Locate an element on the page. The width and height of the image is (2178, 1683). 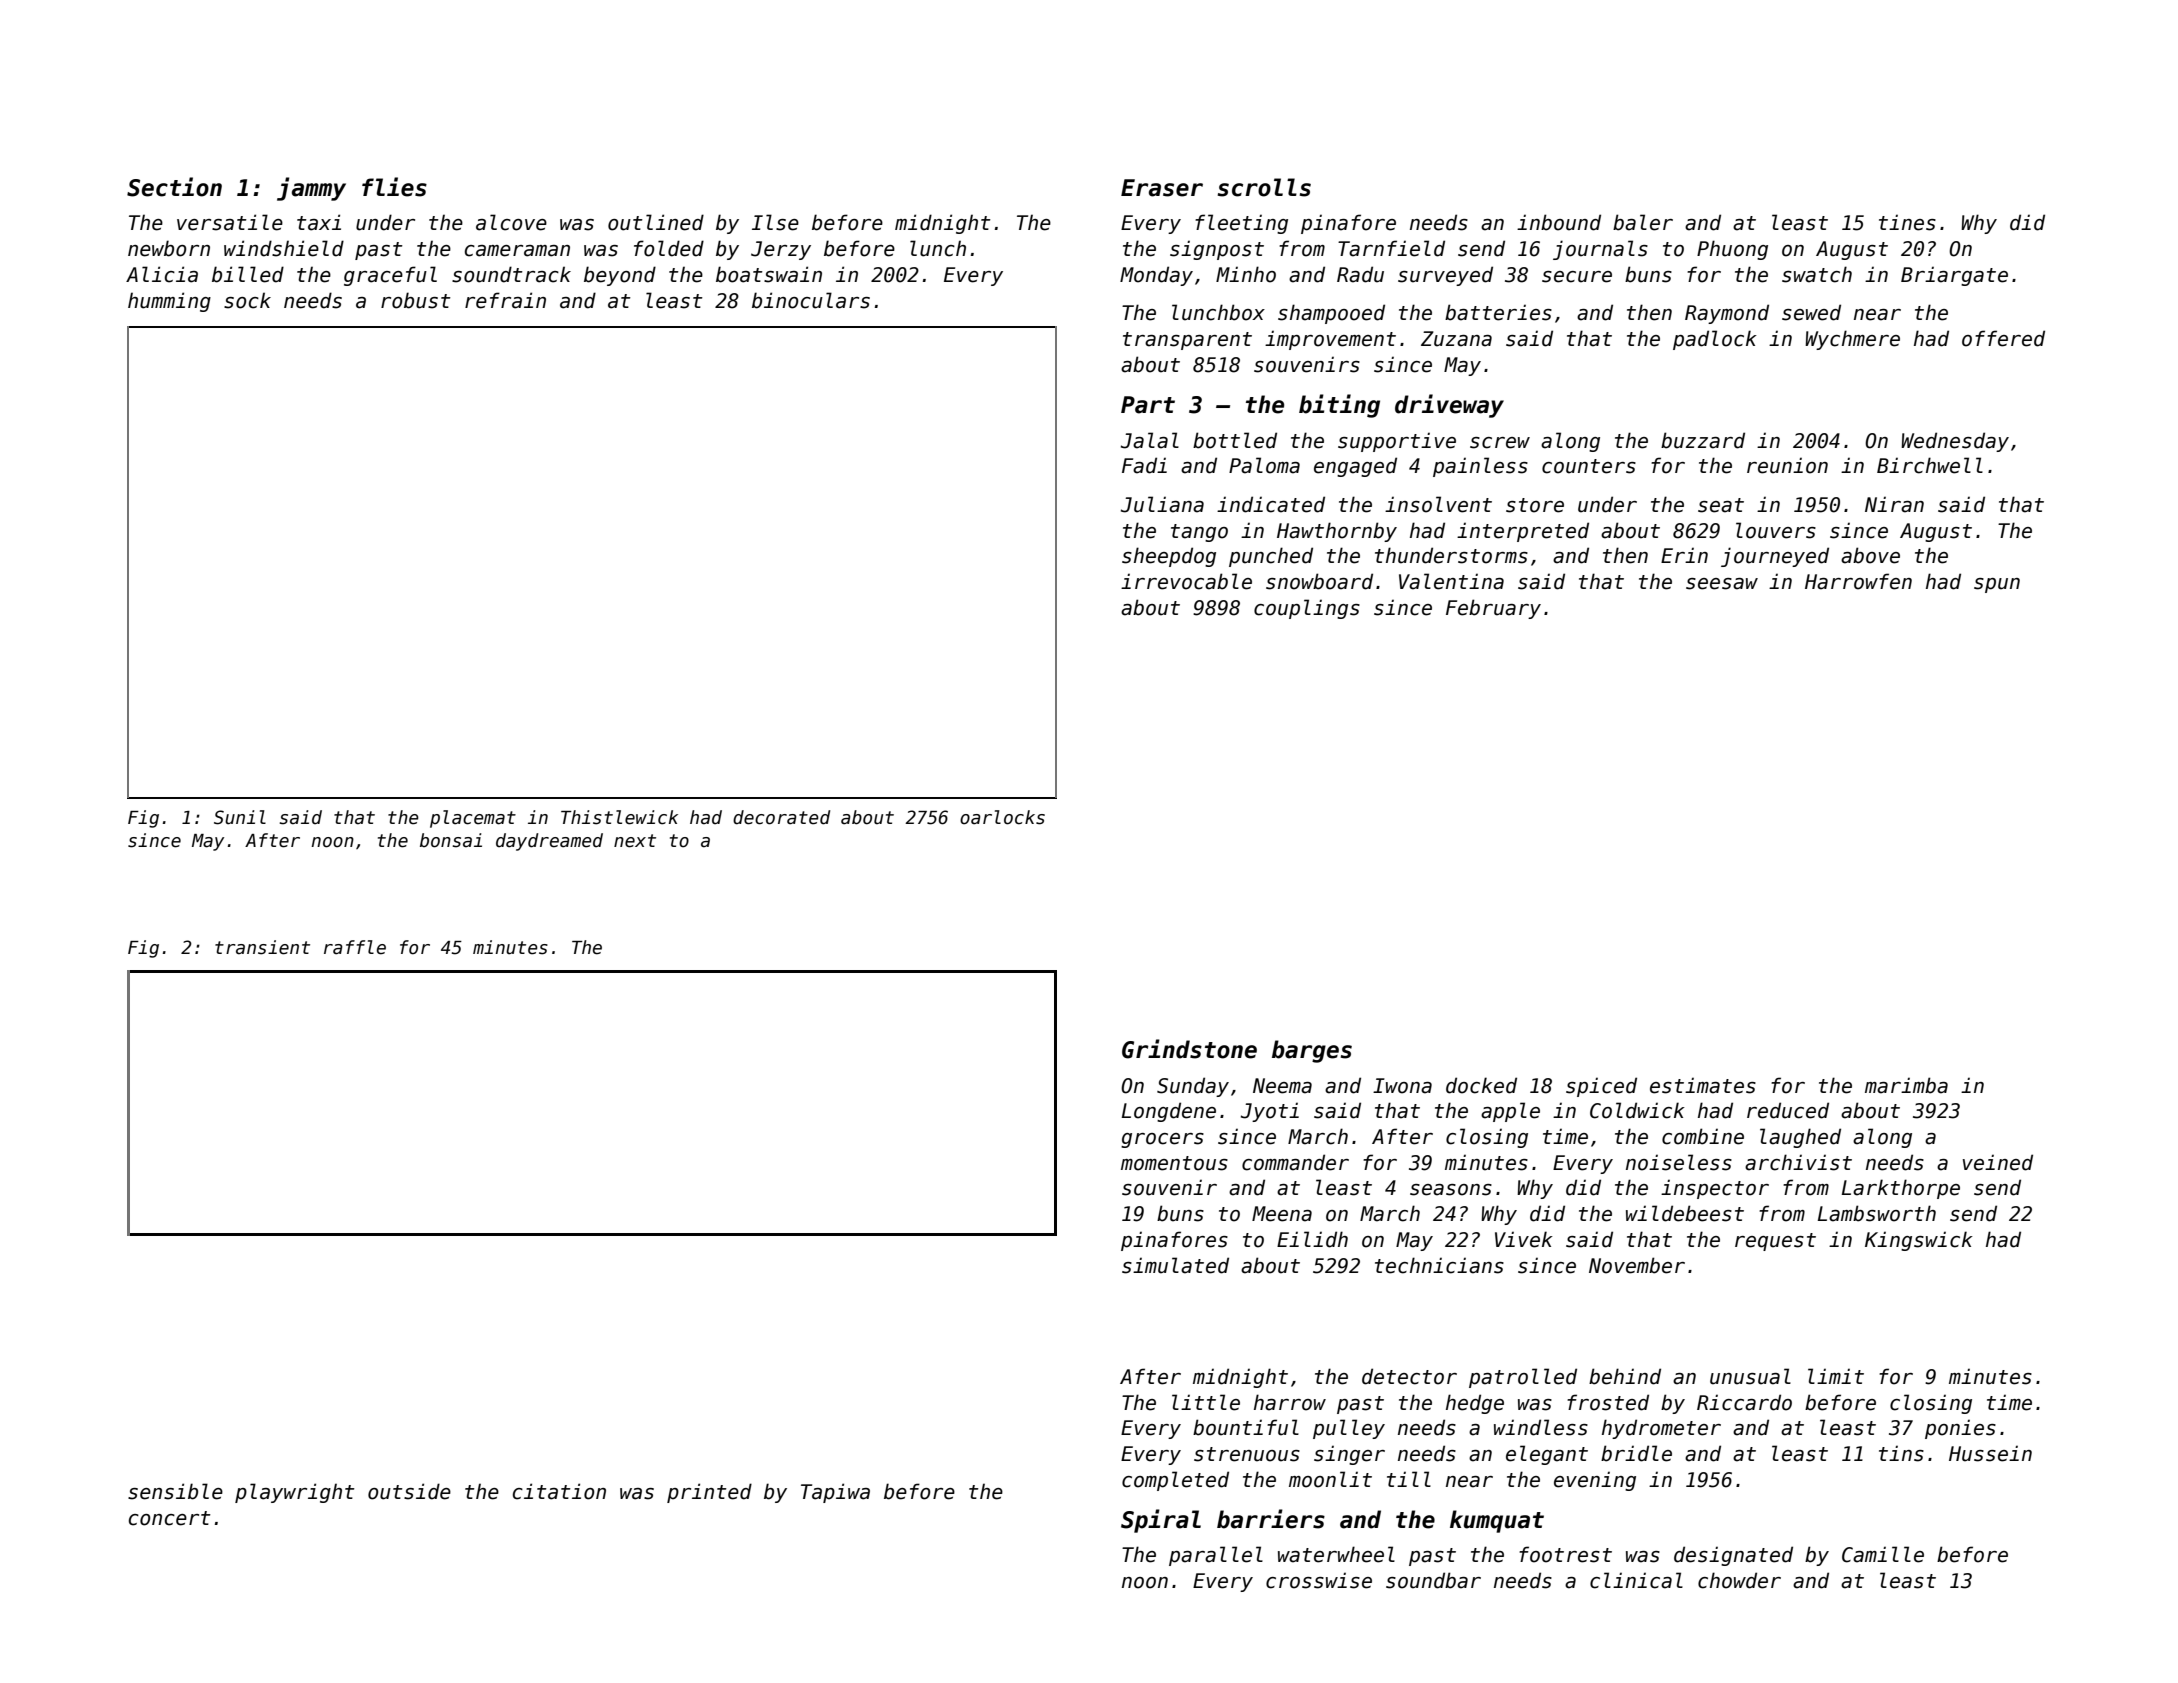
irrevocable is located at coordinates (1186, 581).
